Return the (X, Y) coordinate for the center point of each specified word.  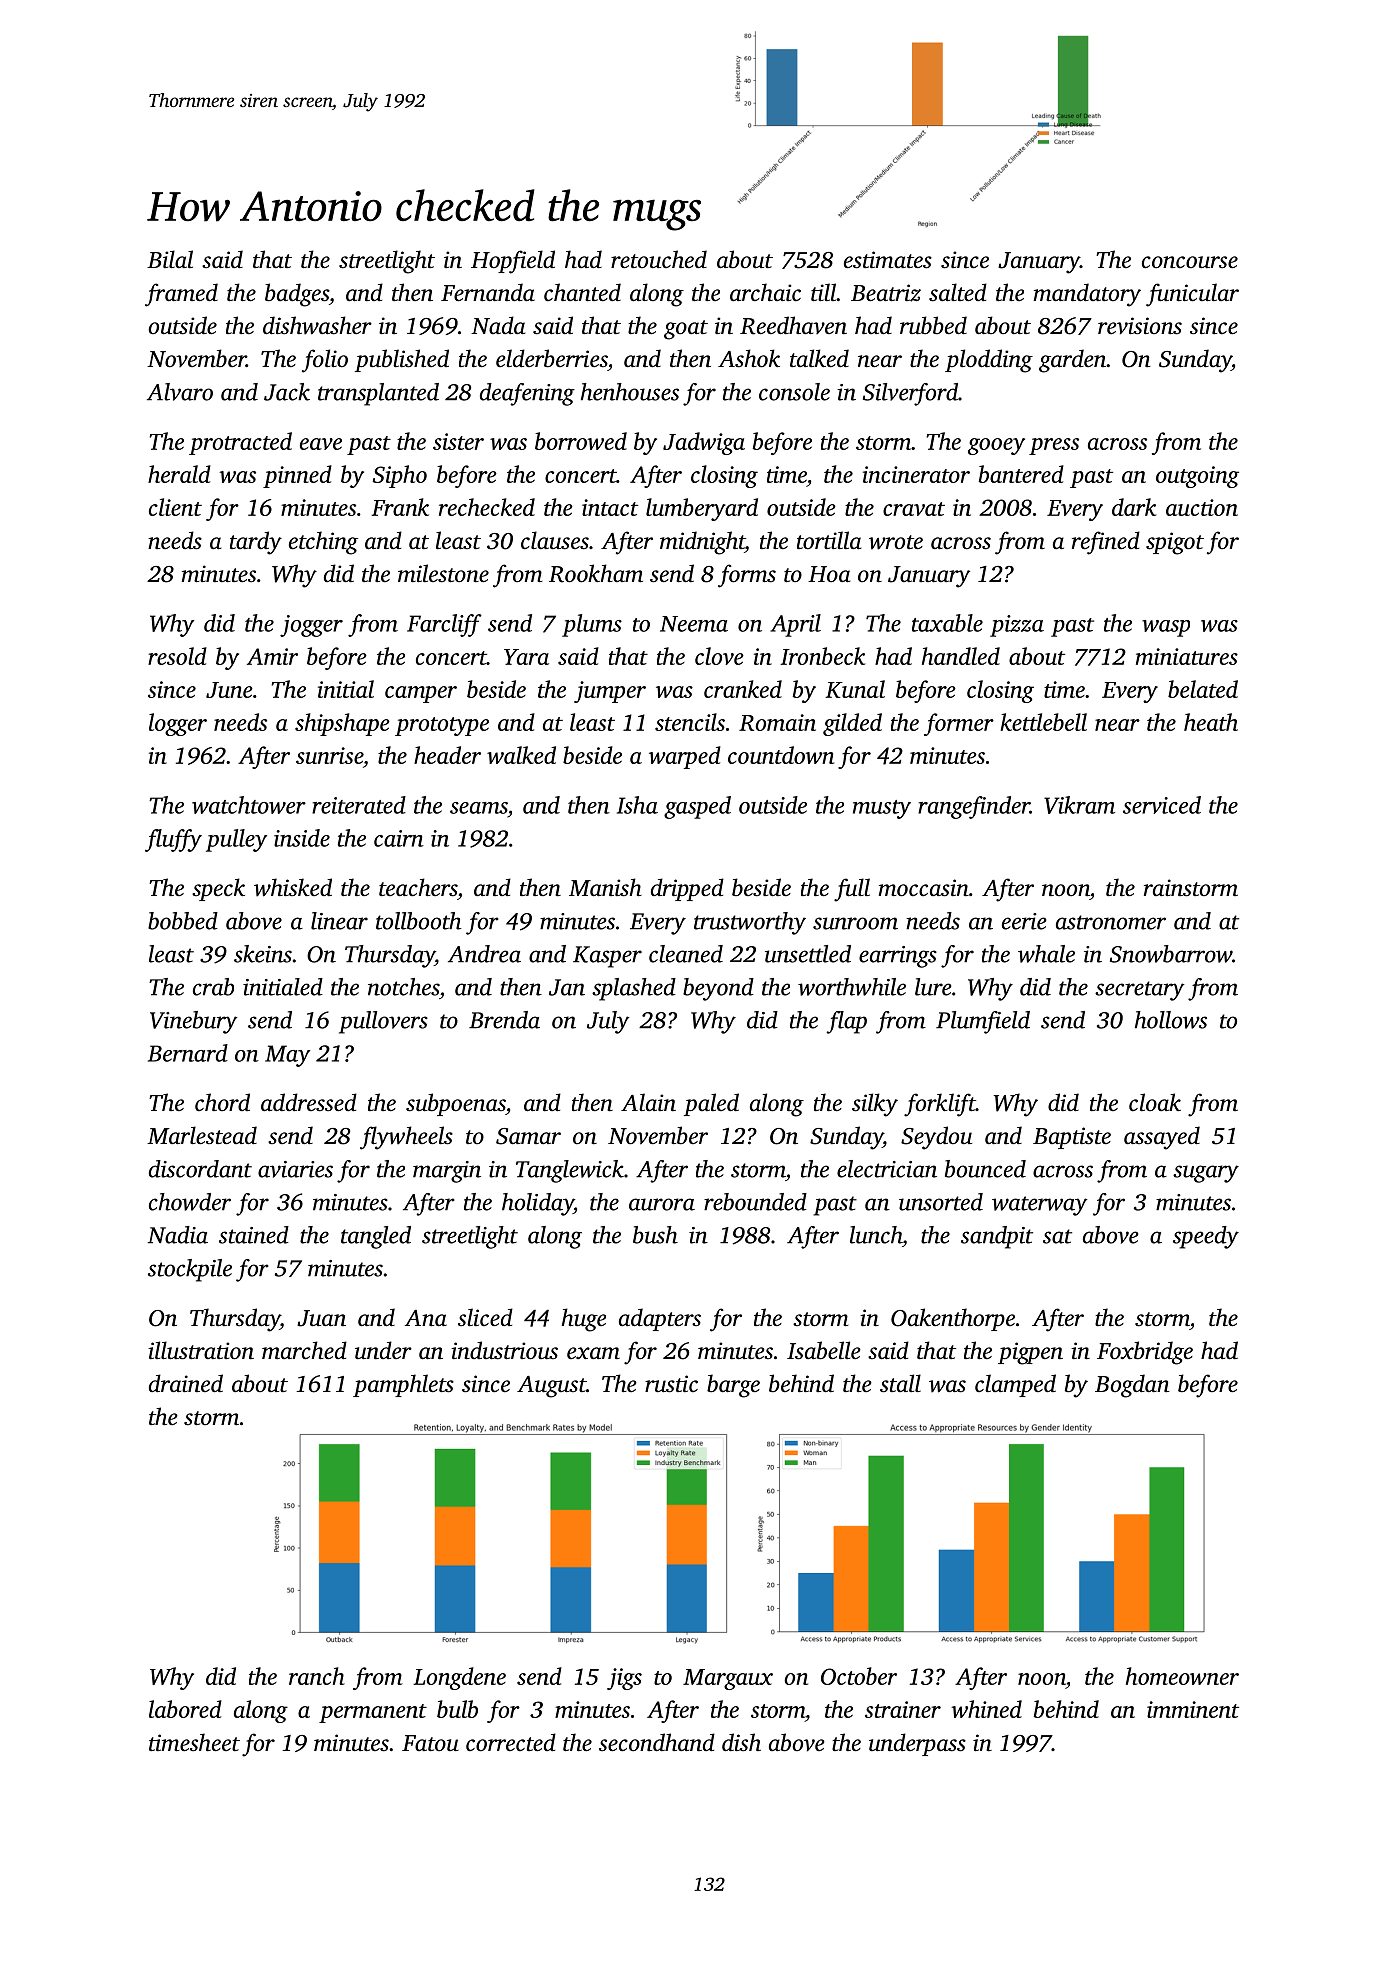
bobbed (183, 921)
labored (185, 1709)
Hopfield (513, 262)
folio (325, 361)
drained (186, 1383)
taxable (947, 623)
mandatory (1087, 295)
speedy (1206, 1237)
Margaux (728, 1679)
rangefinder (974, 807)
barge (733, 1386)
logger (178, 724)
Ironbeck (822, 656)
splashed (634, 989)
